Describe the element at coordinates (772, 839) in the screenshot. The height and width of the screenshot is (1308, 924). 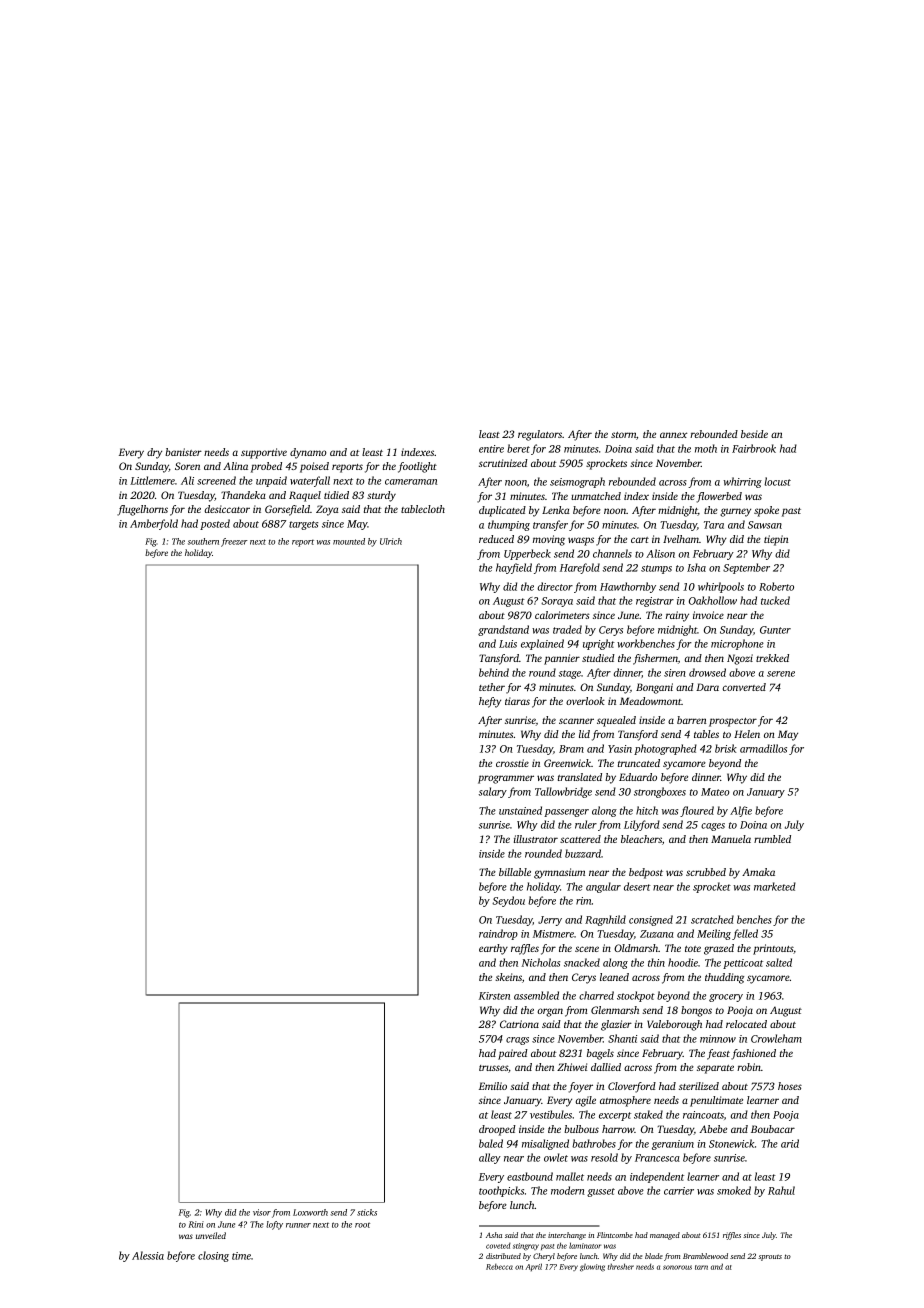
I see `rumbled` at that location.
